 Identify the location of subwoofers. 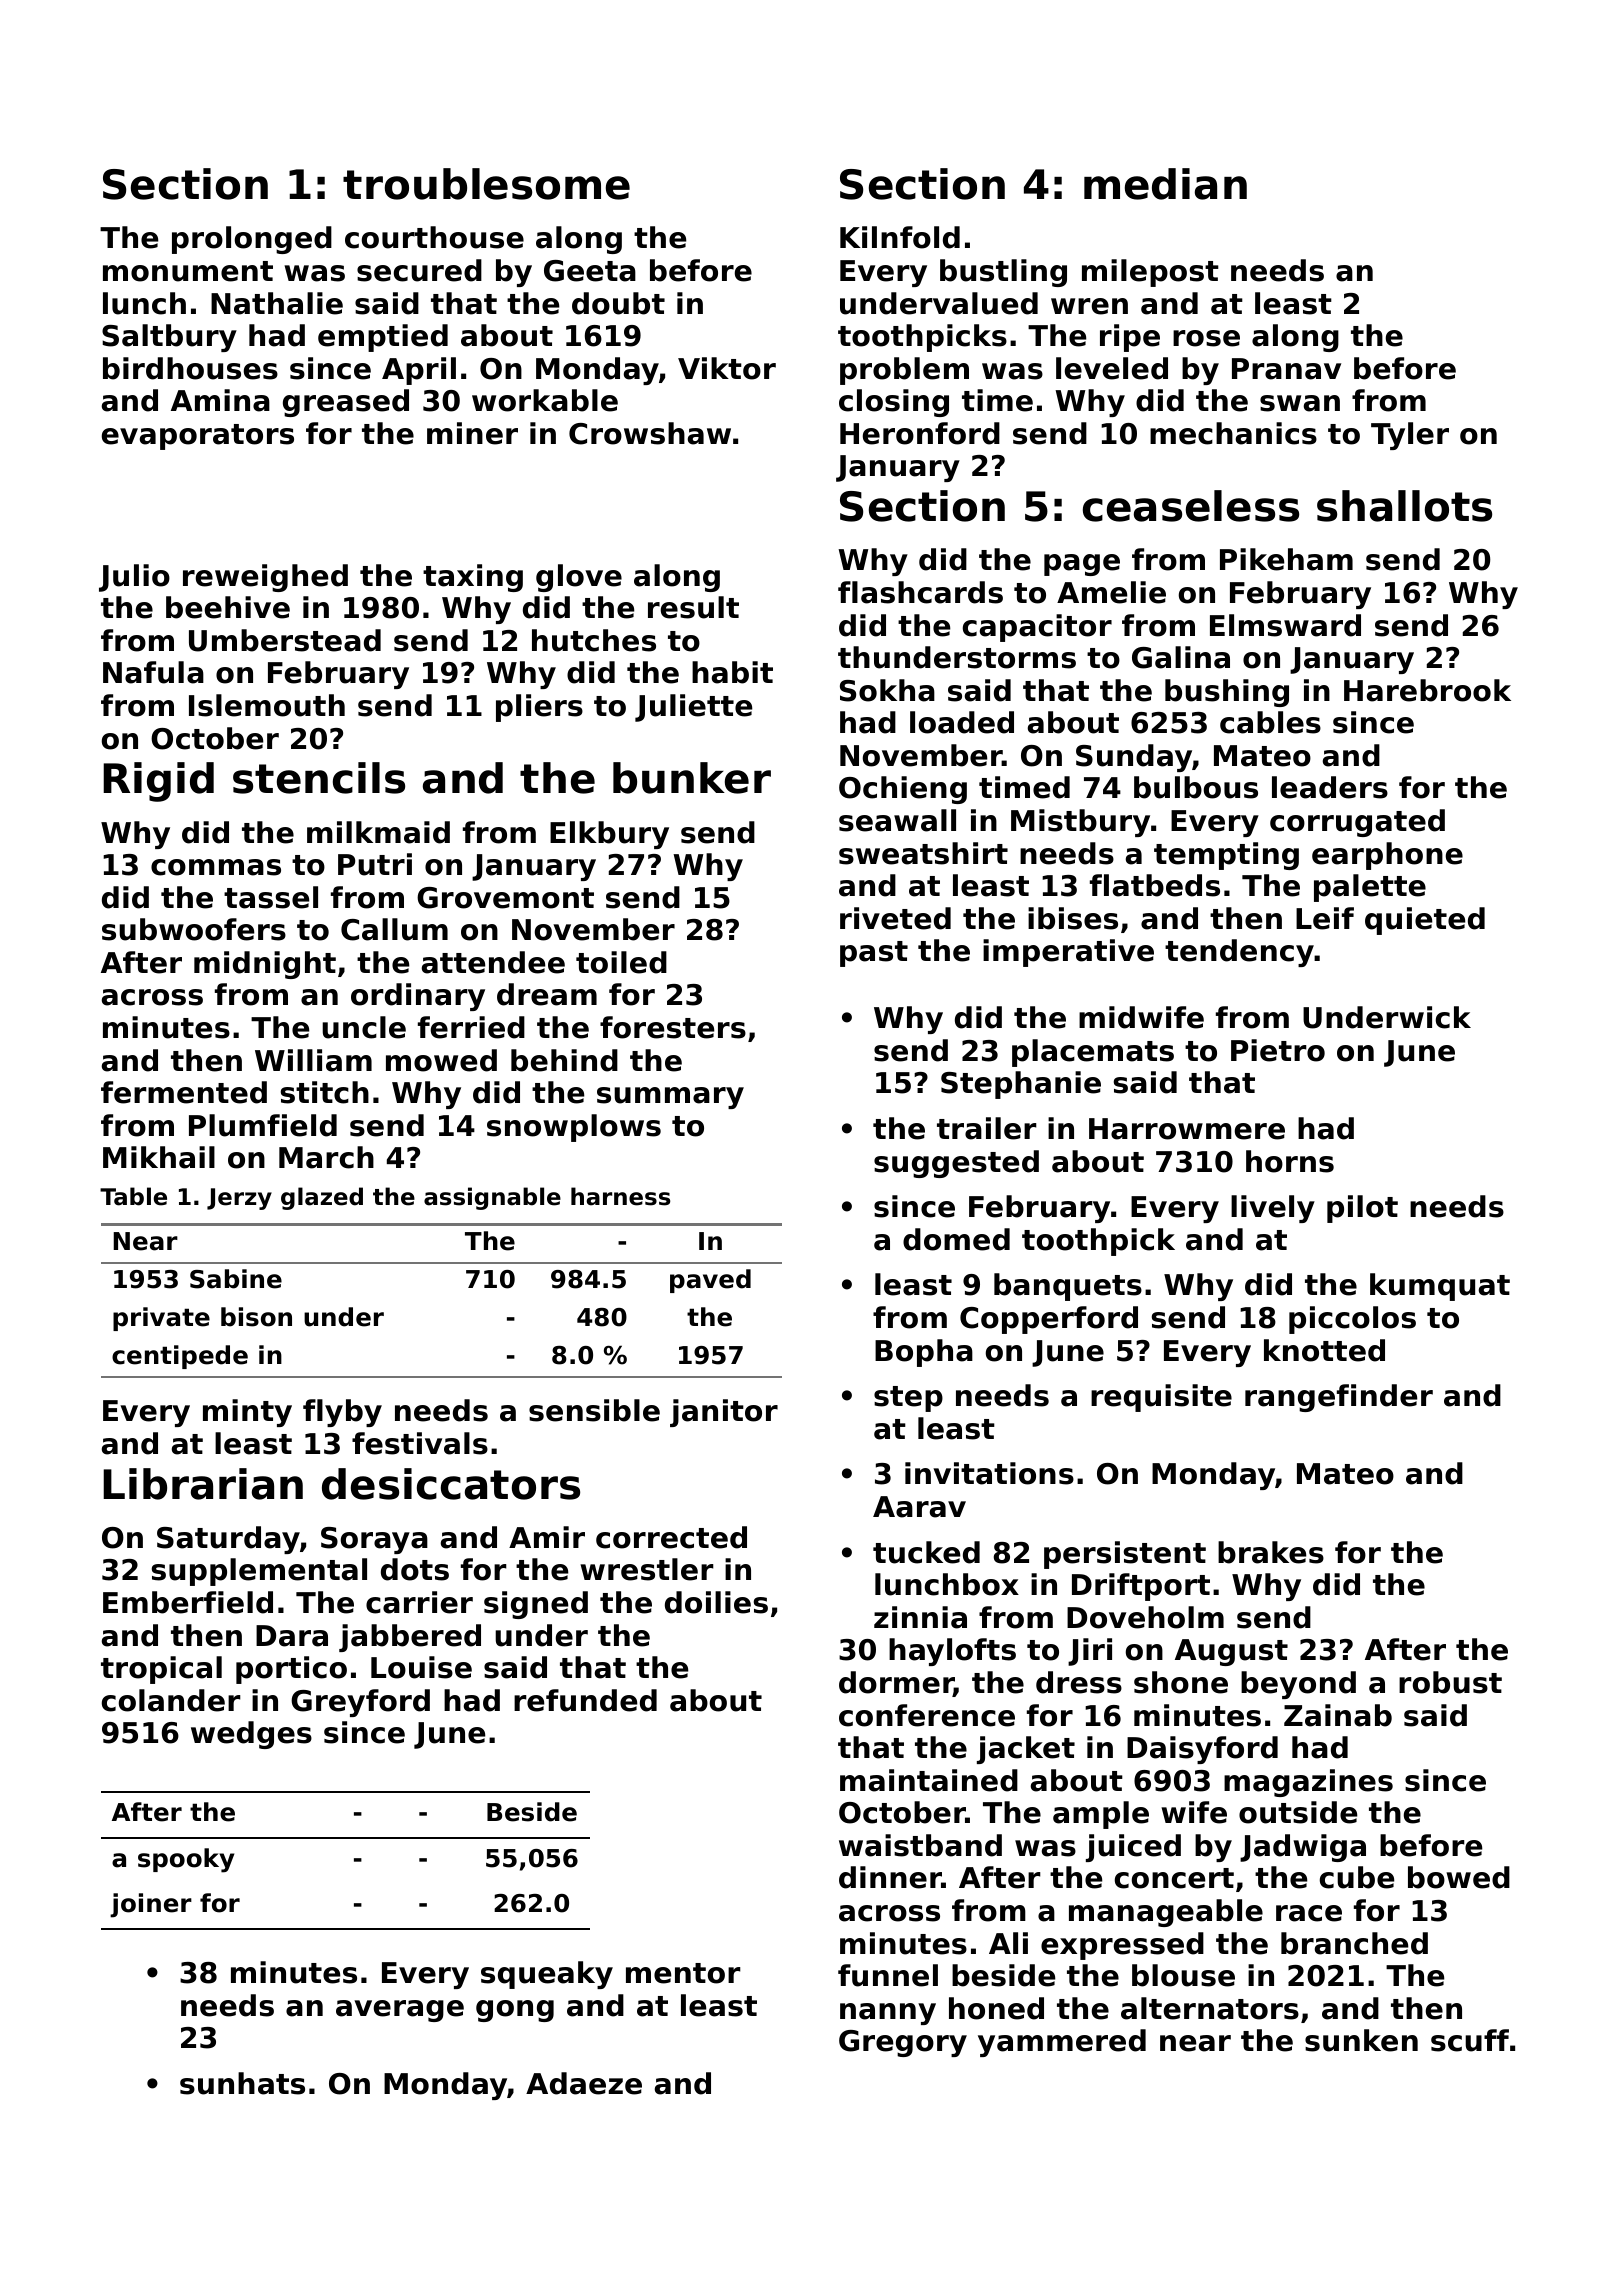
(194, 929).
